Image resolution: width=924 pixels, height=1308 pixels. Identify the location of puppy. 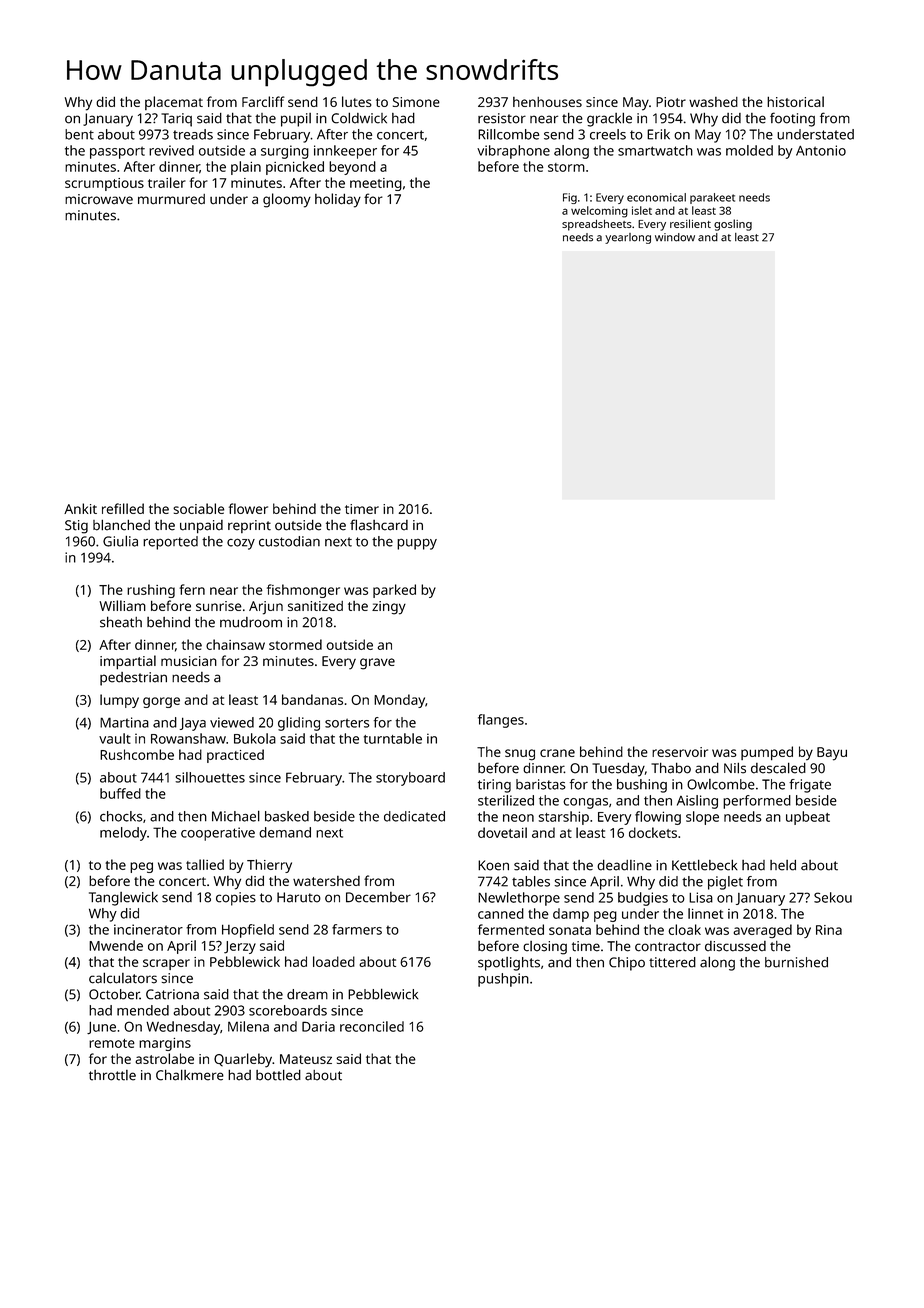
(417, 544).
